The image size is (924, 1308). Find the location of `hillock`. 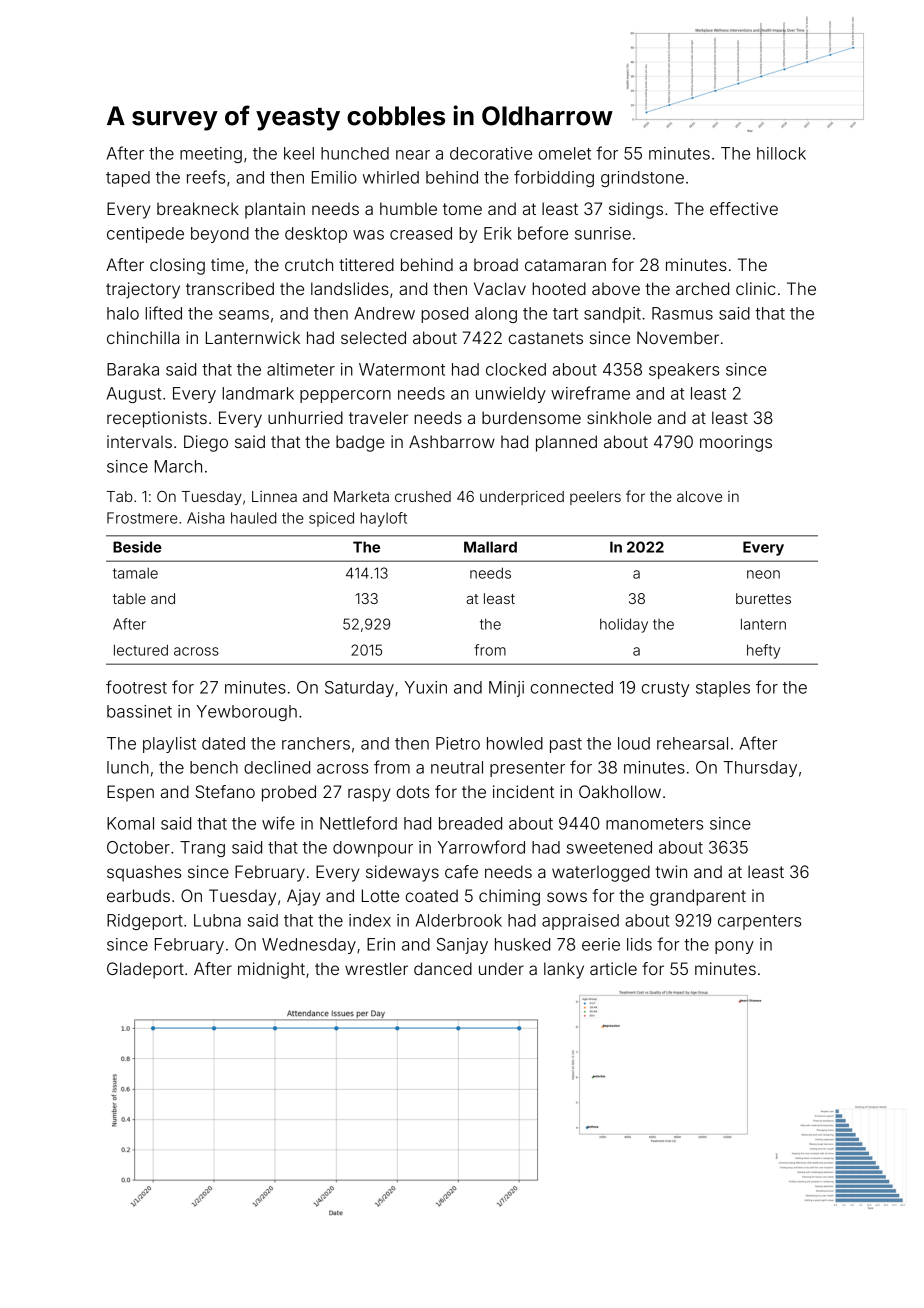

hillock is located at coordinates (781, 153).
